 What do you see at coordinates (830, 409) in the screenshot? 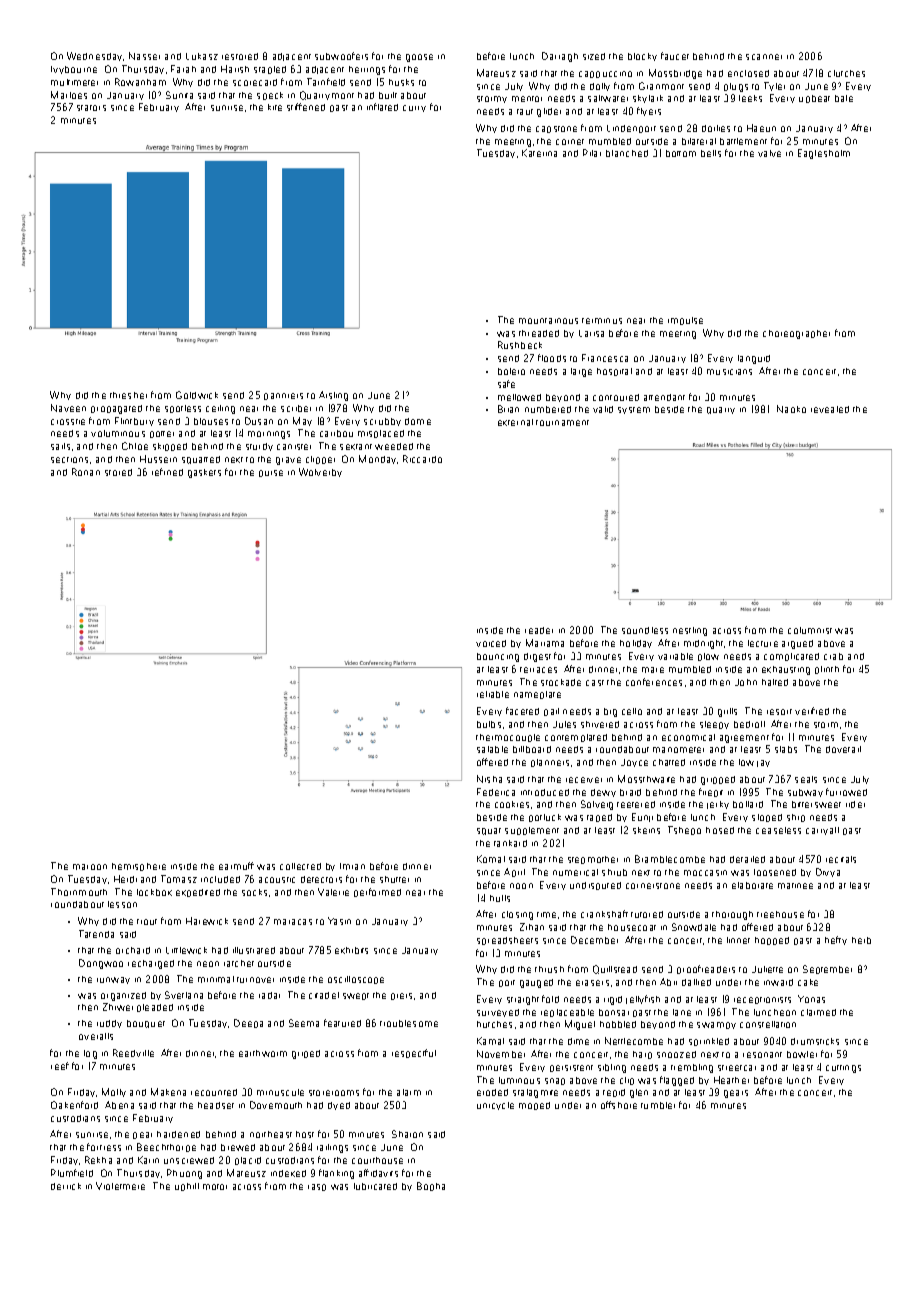
I see `revealed` at bounding box center [830, 409].
